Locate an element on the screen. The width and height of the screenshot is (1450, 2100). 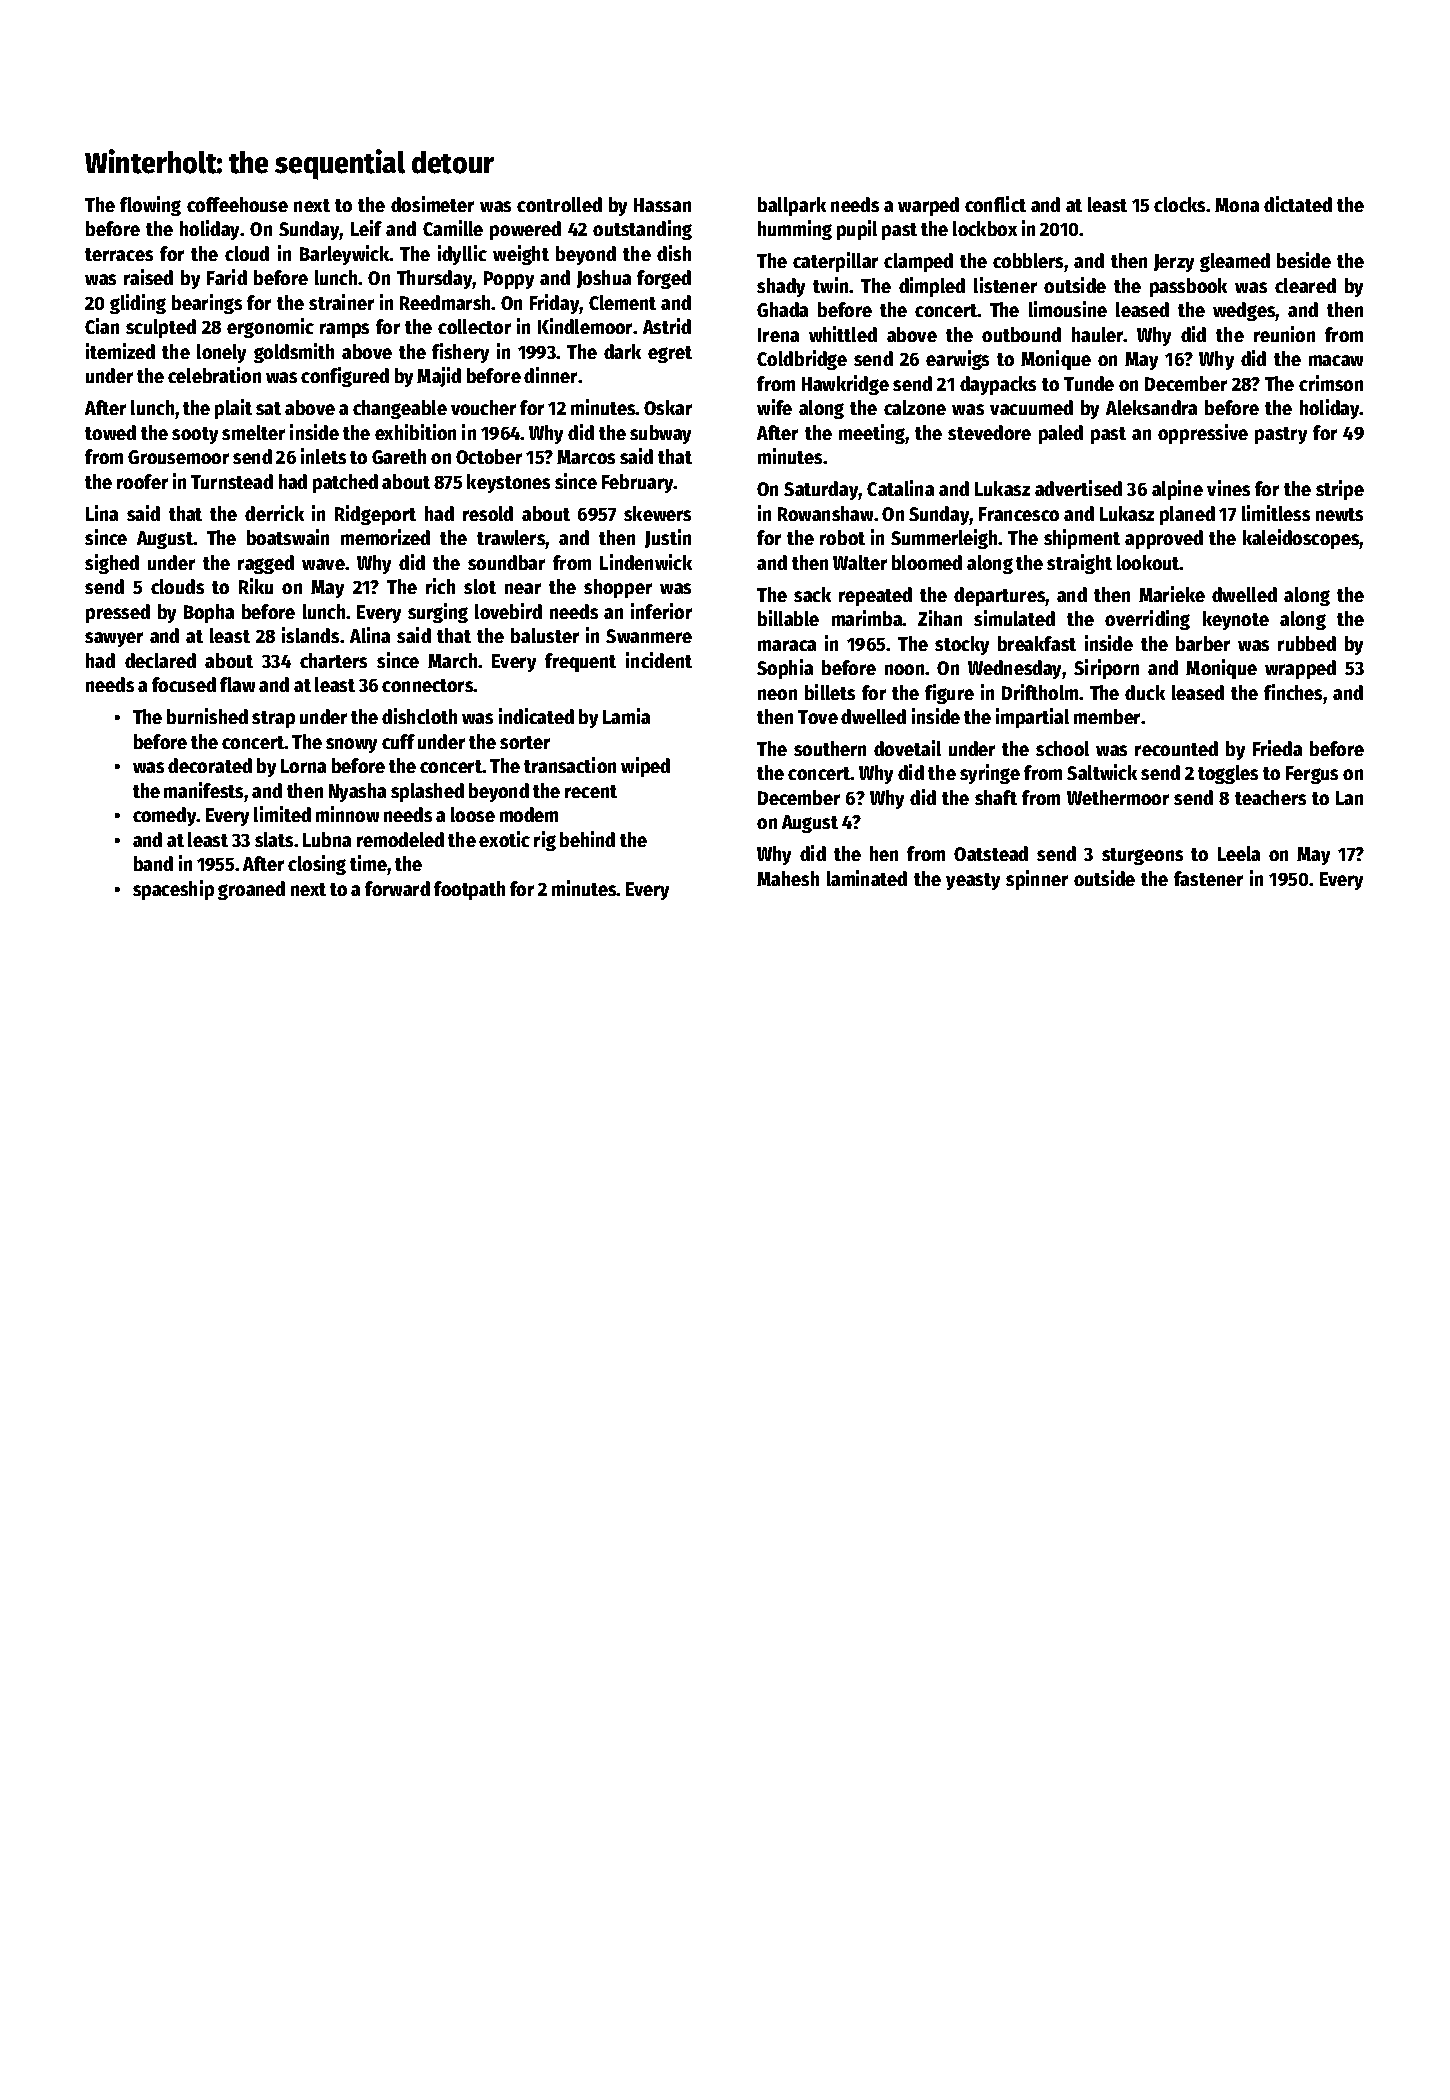
sorter is located at coordinates (525, 742).
